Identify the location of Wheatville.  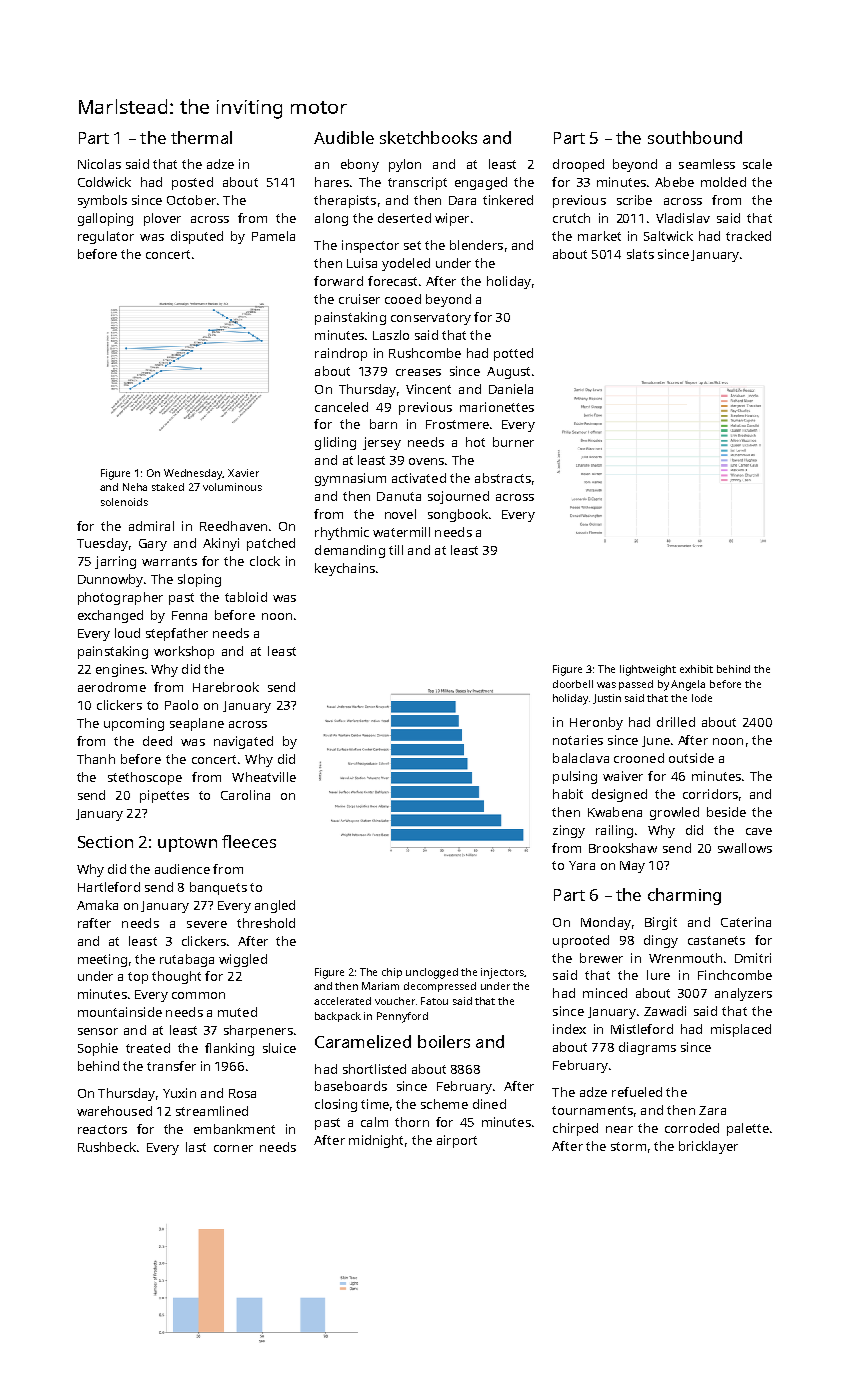
(264, 777).
